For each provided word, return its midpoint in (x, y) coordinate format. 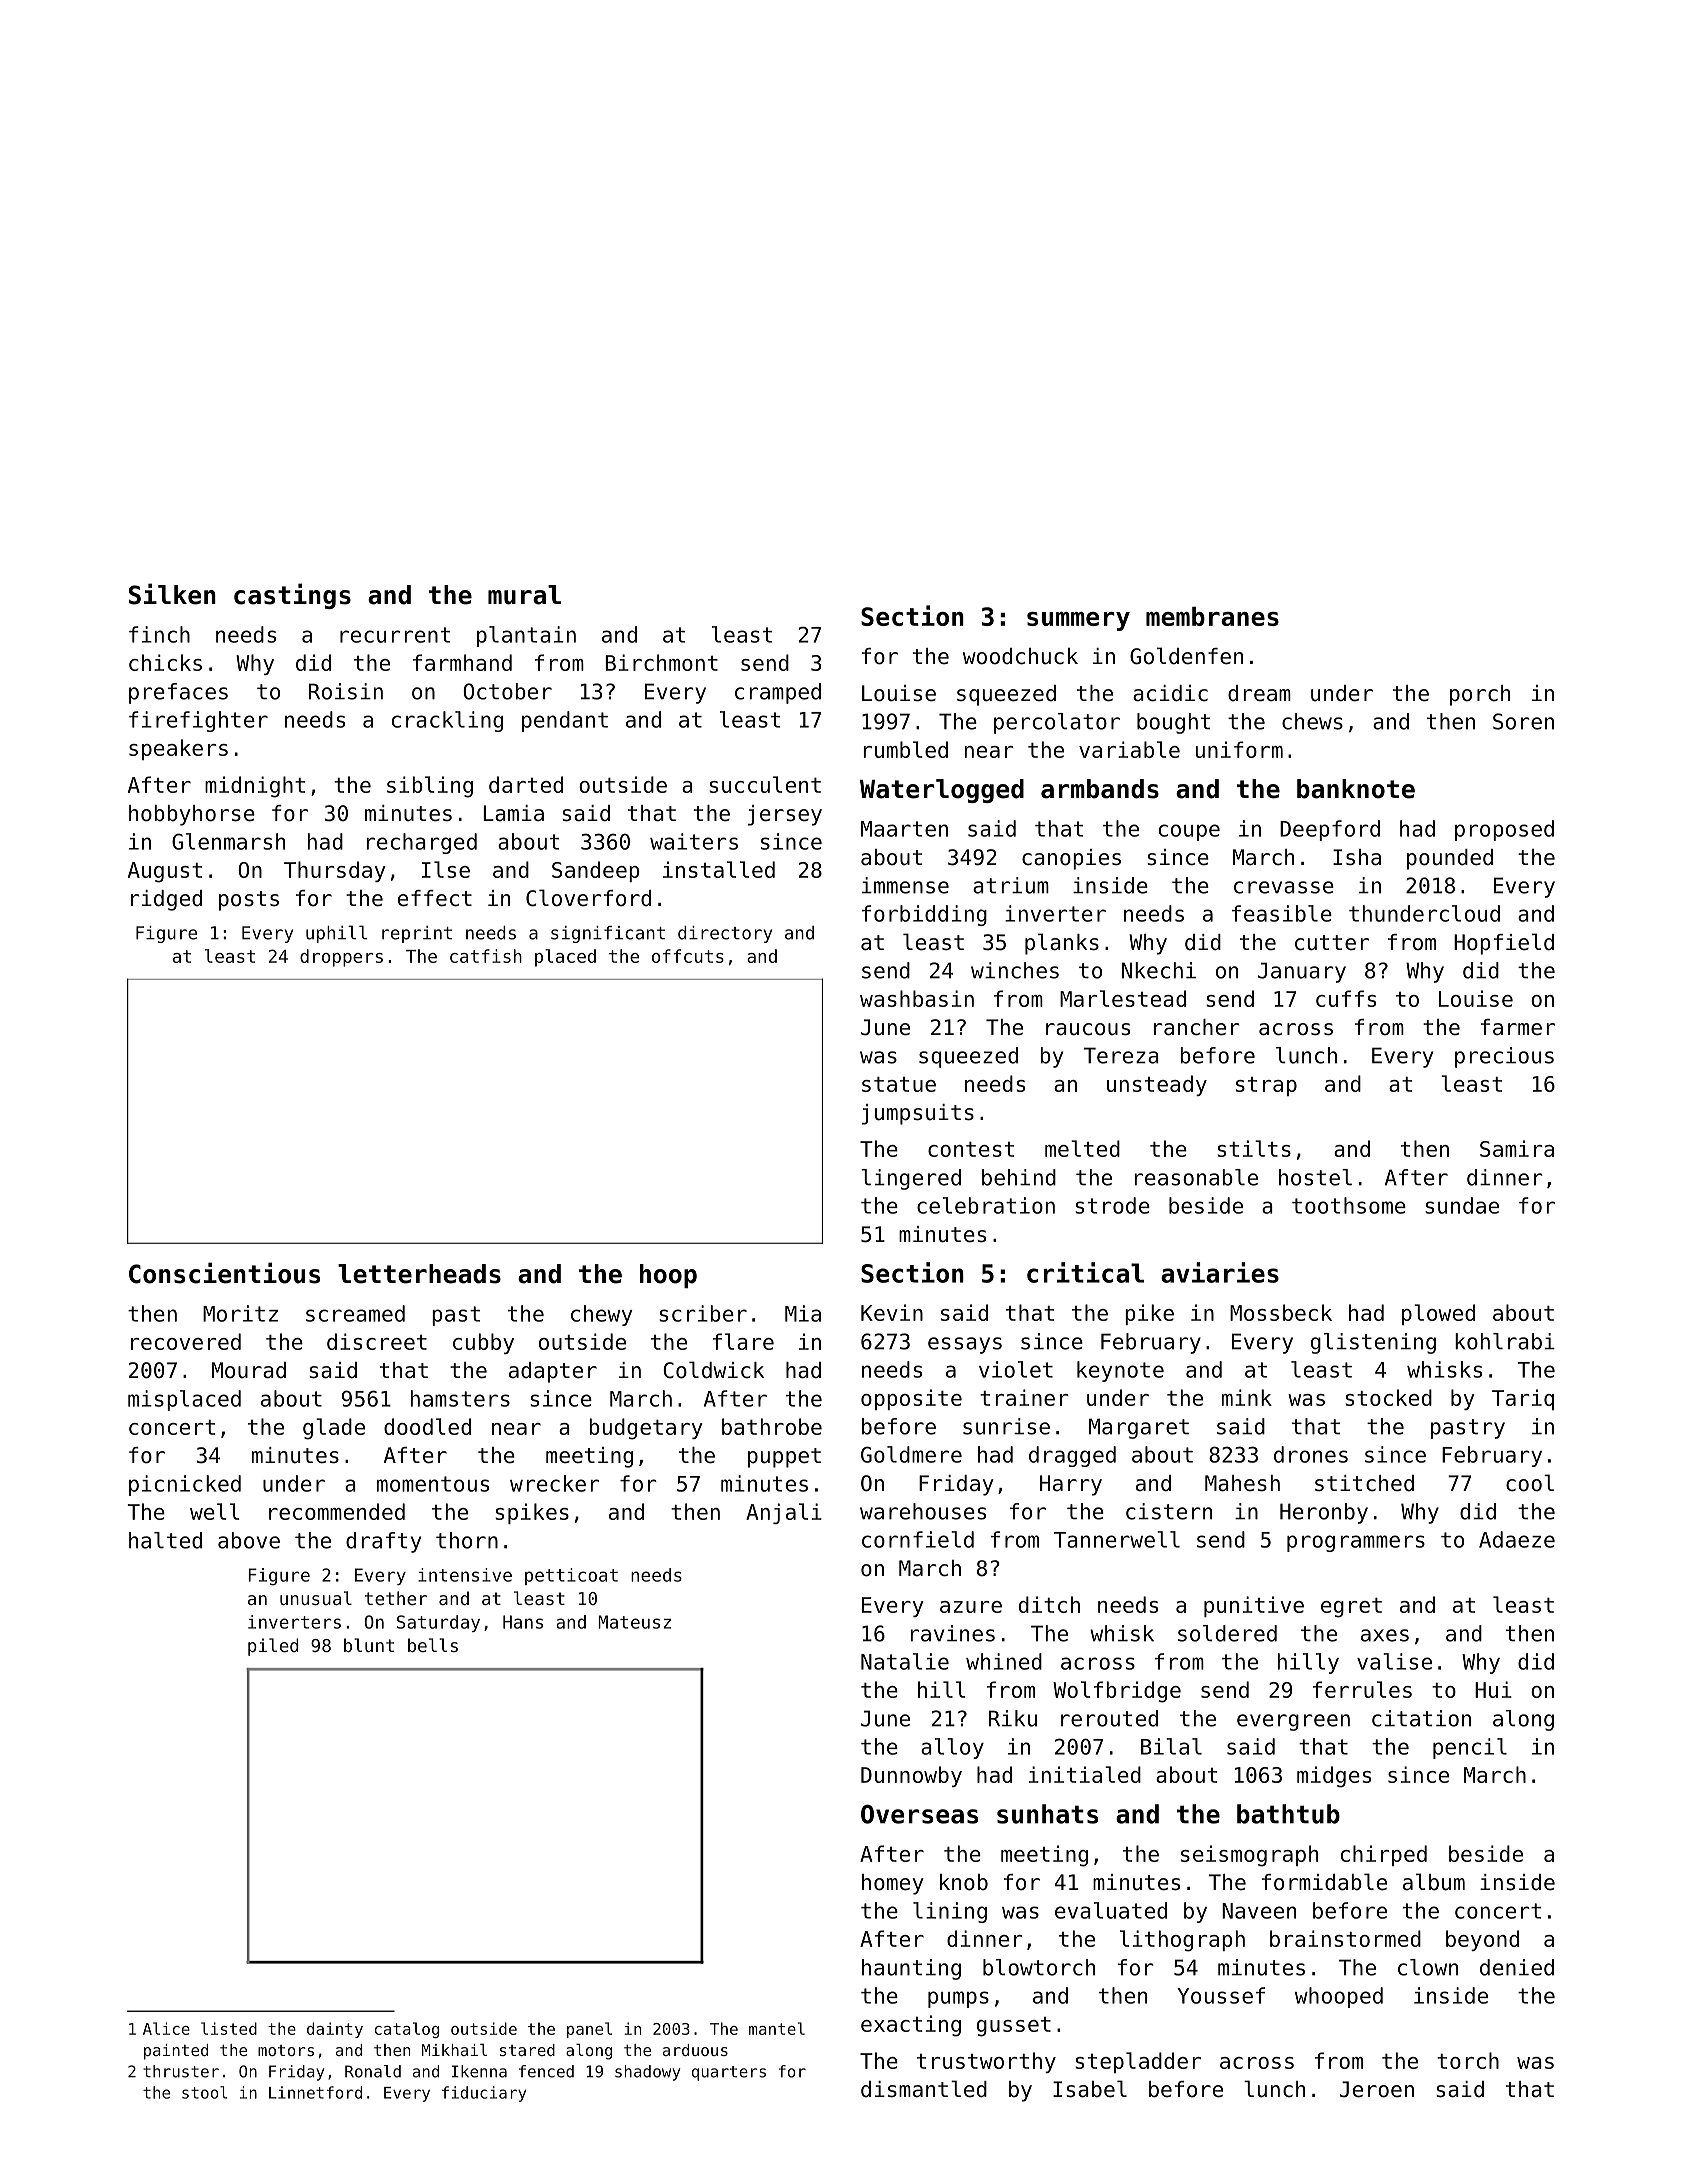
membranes (1212, 616)
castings (292, 596)
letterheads (419, 1274)
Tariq (1523, 1399)
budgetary (646, 1429)
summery (1078, 621)
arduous (695, 2050)
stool (204, 2092)
